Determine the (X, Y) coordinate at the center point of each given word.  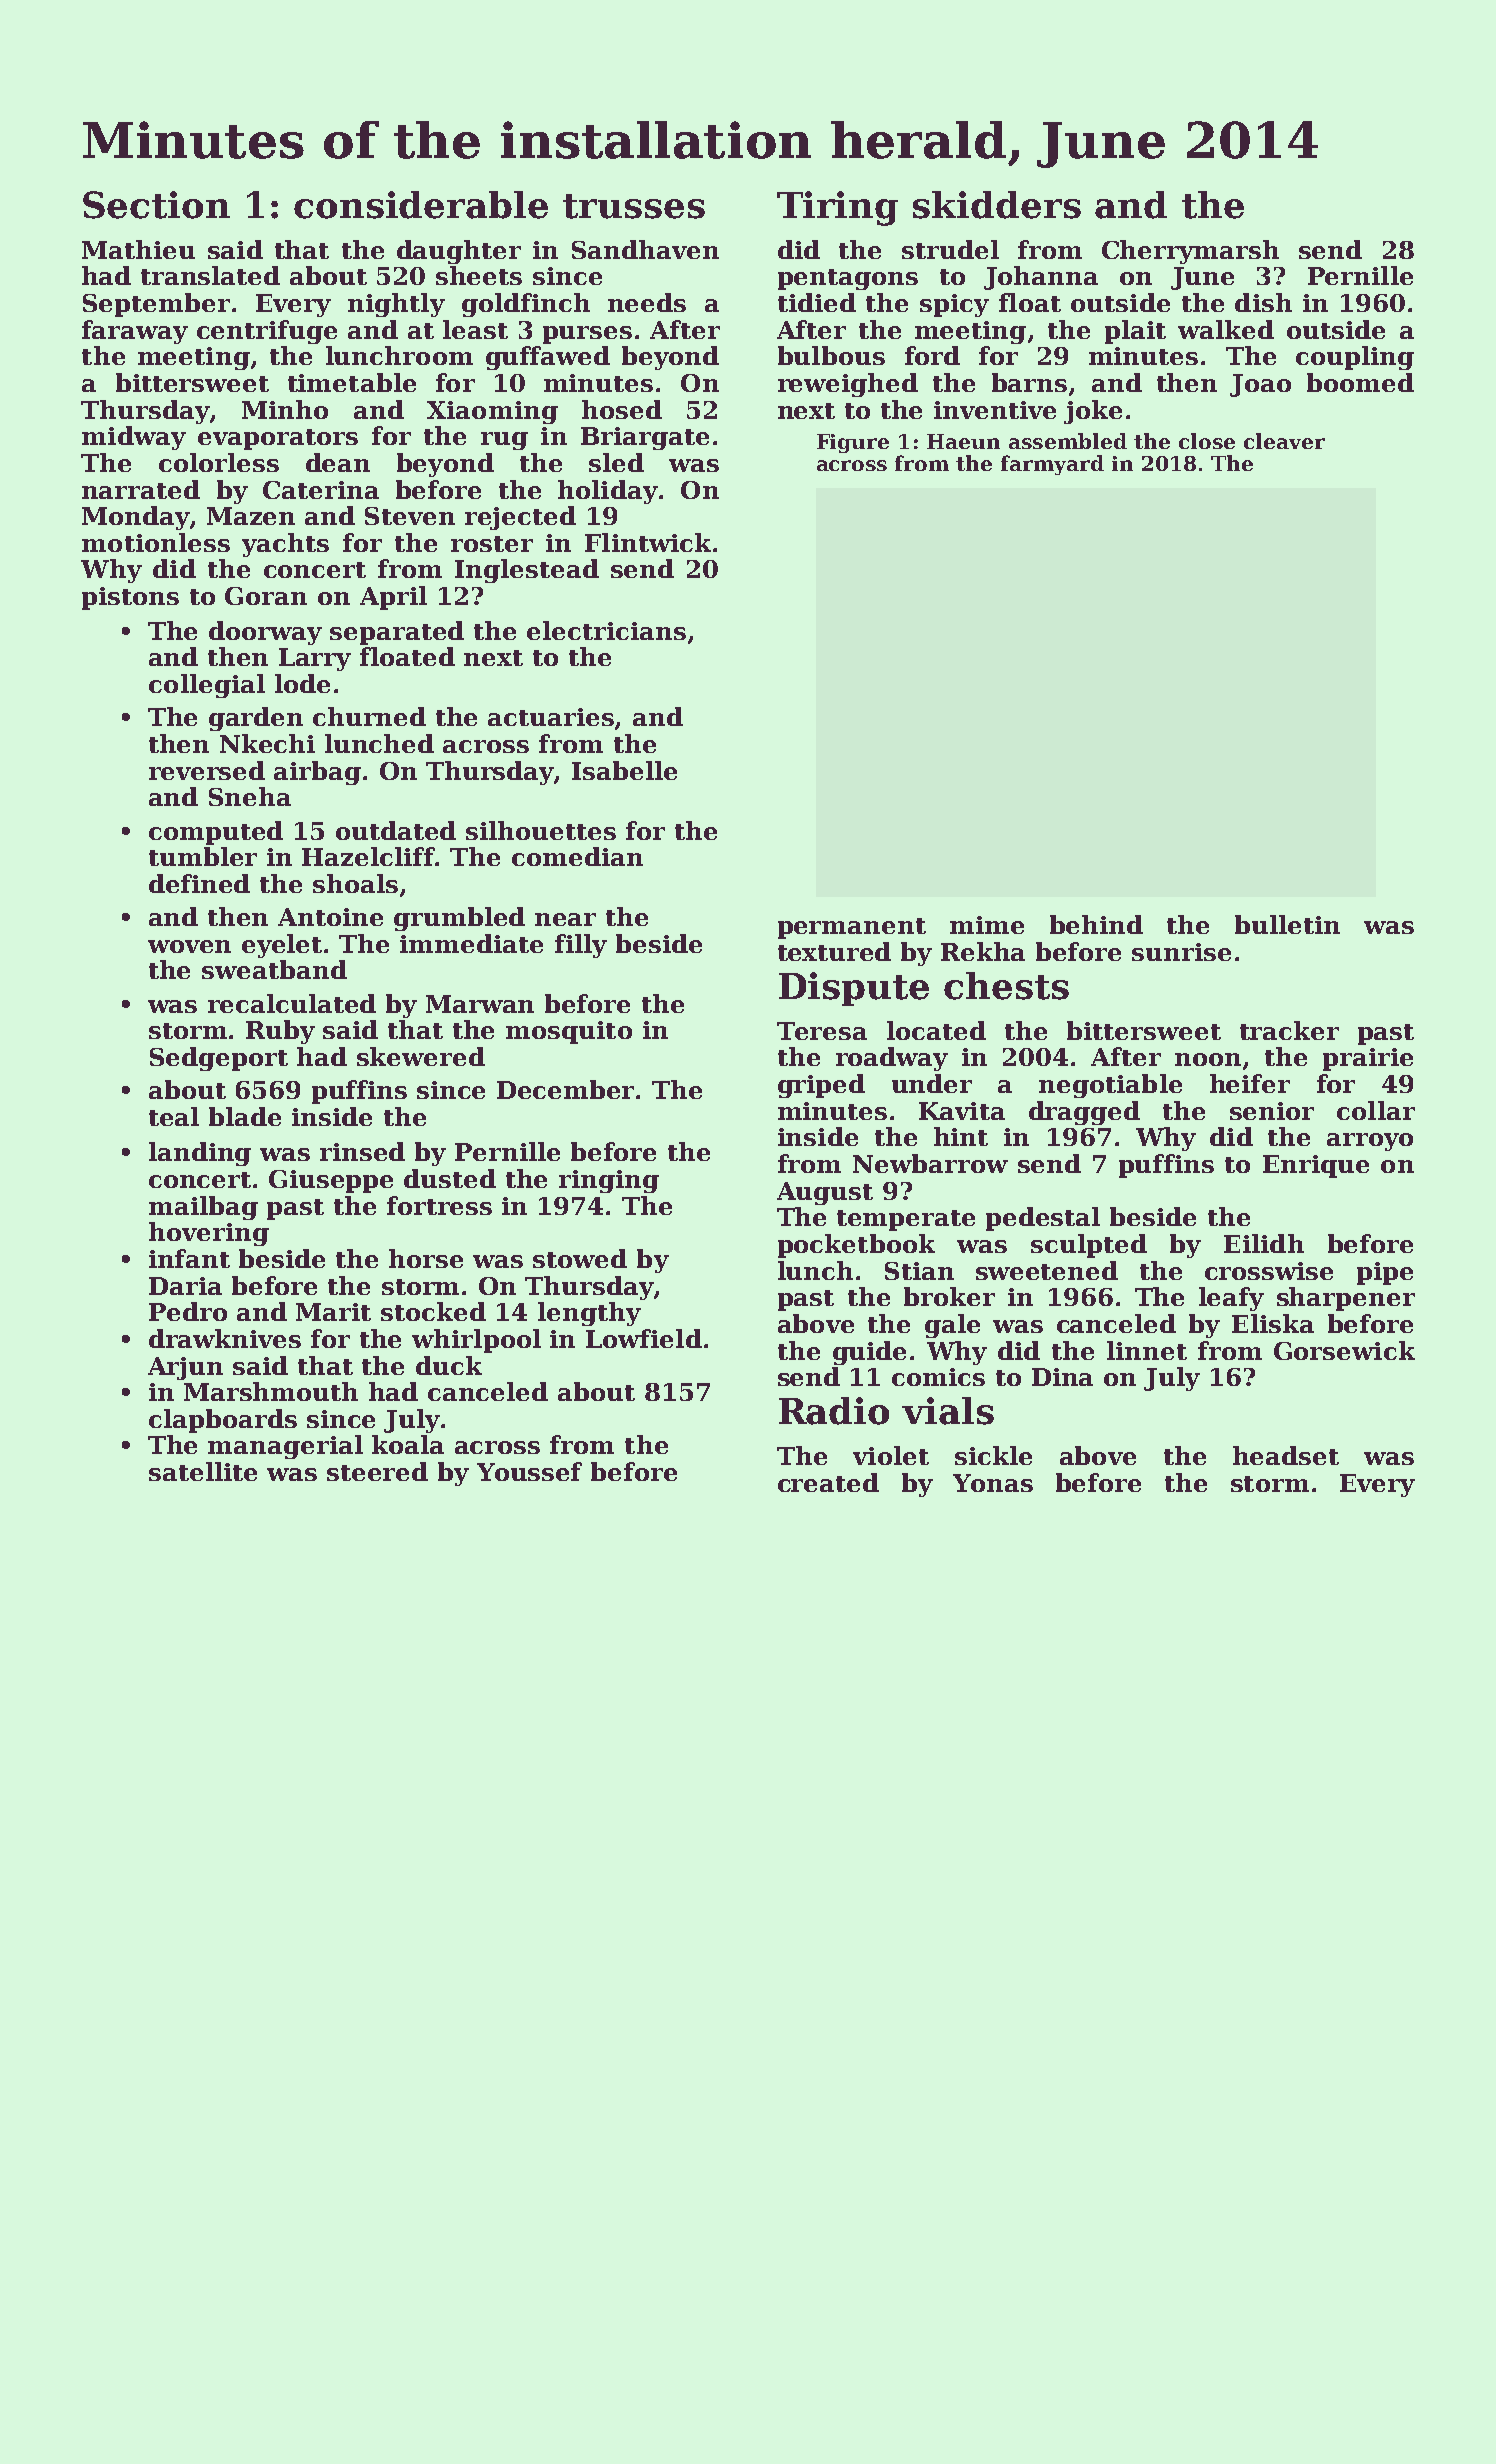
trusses (634, 206)
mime (987, 925)
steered (377, 1471)
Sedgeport (219, 1059)
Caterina (321, 490)
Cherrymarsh (1190, 252)
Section (156, 205)
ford (932, 355)
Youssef (529, 1471)
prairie (1368, 1059)
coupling (1355, 358)
